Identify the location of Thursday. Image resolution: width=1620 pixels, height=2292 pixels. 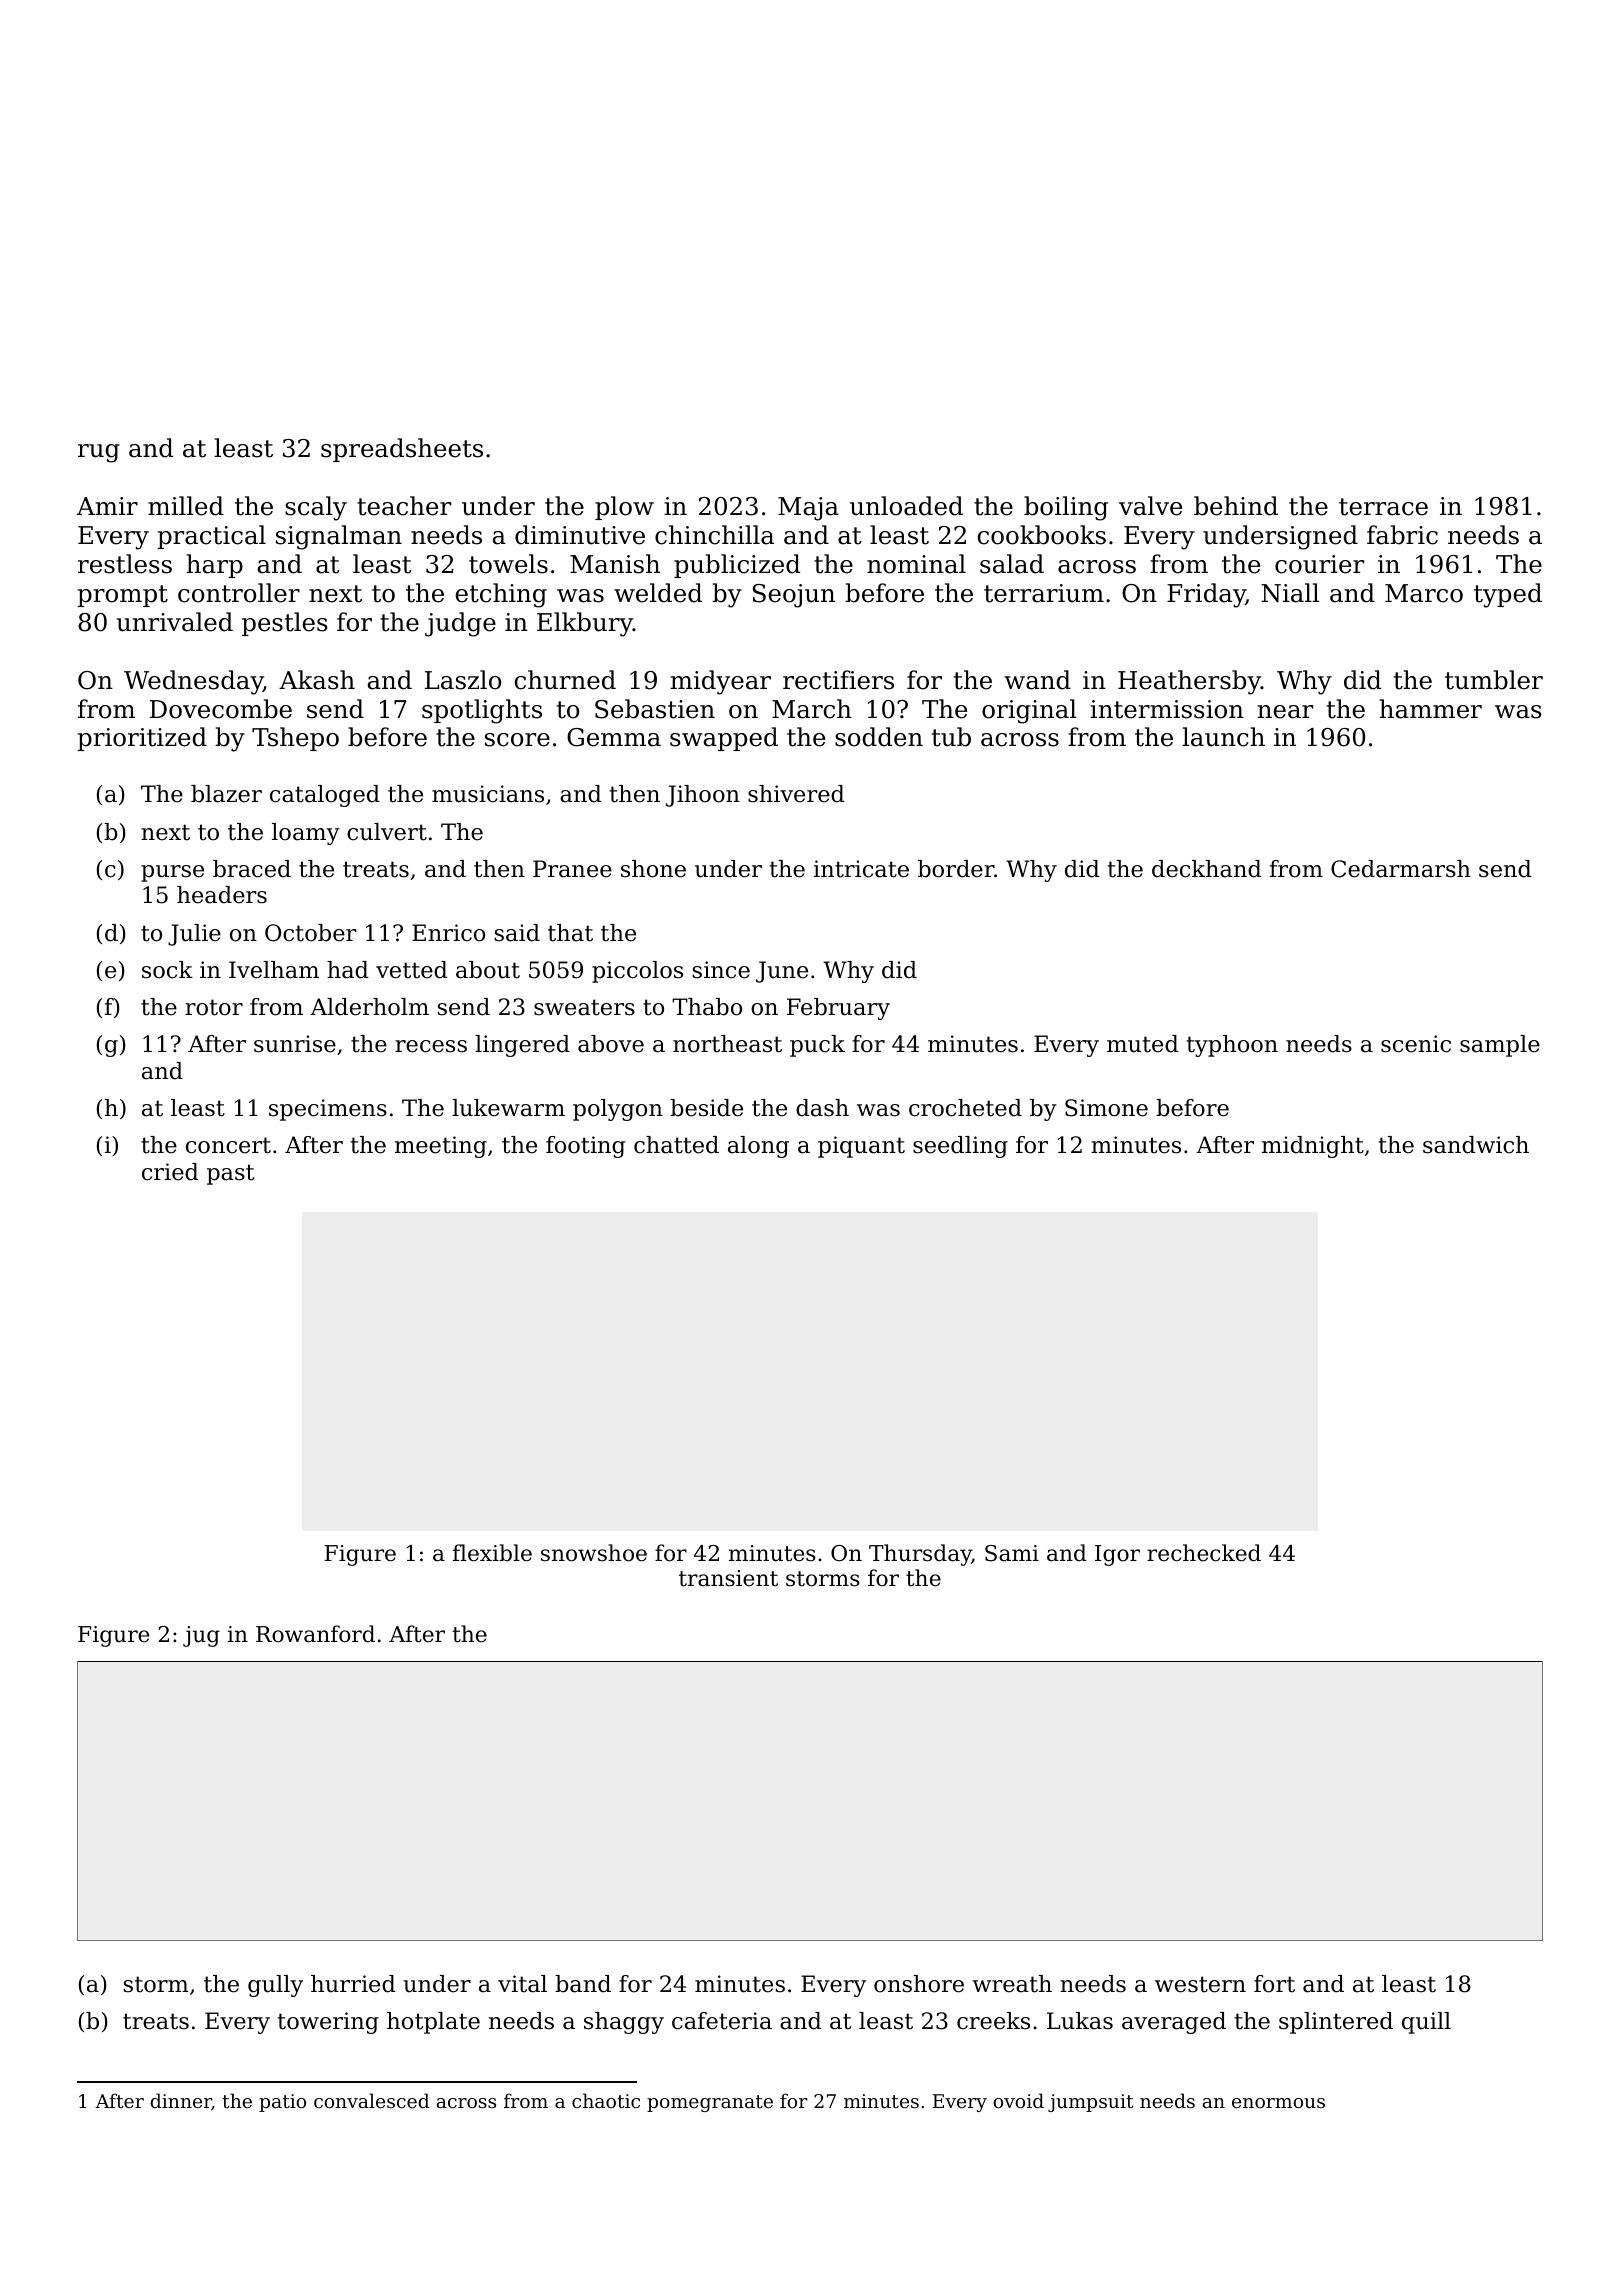
(920, 1555).
